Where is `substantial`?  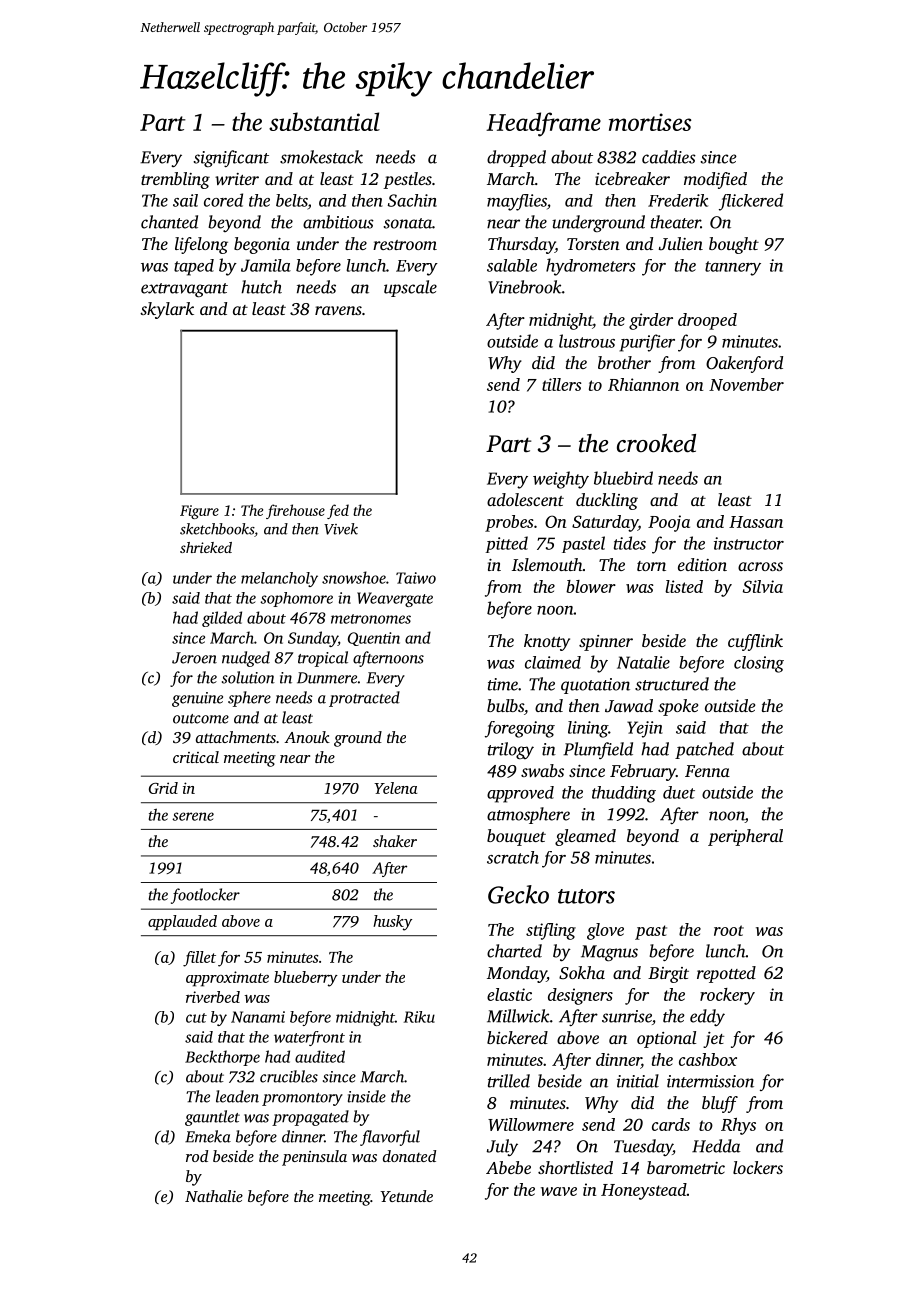
substantial is located at coordinates (324, 121).
